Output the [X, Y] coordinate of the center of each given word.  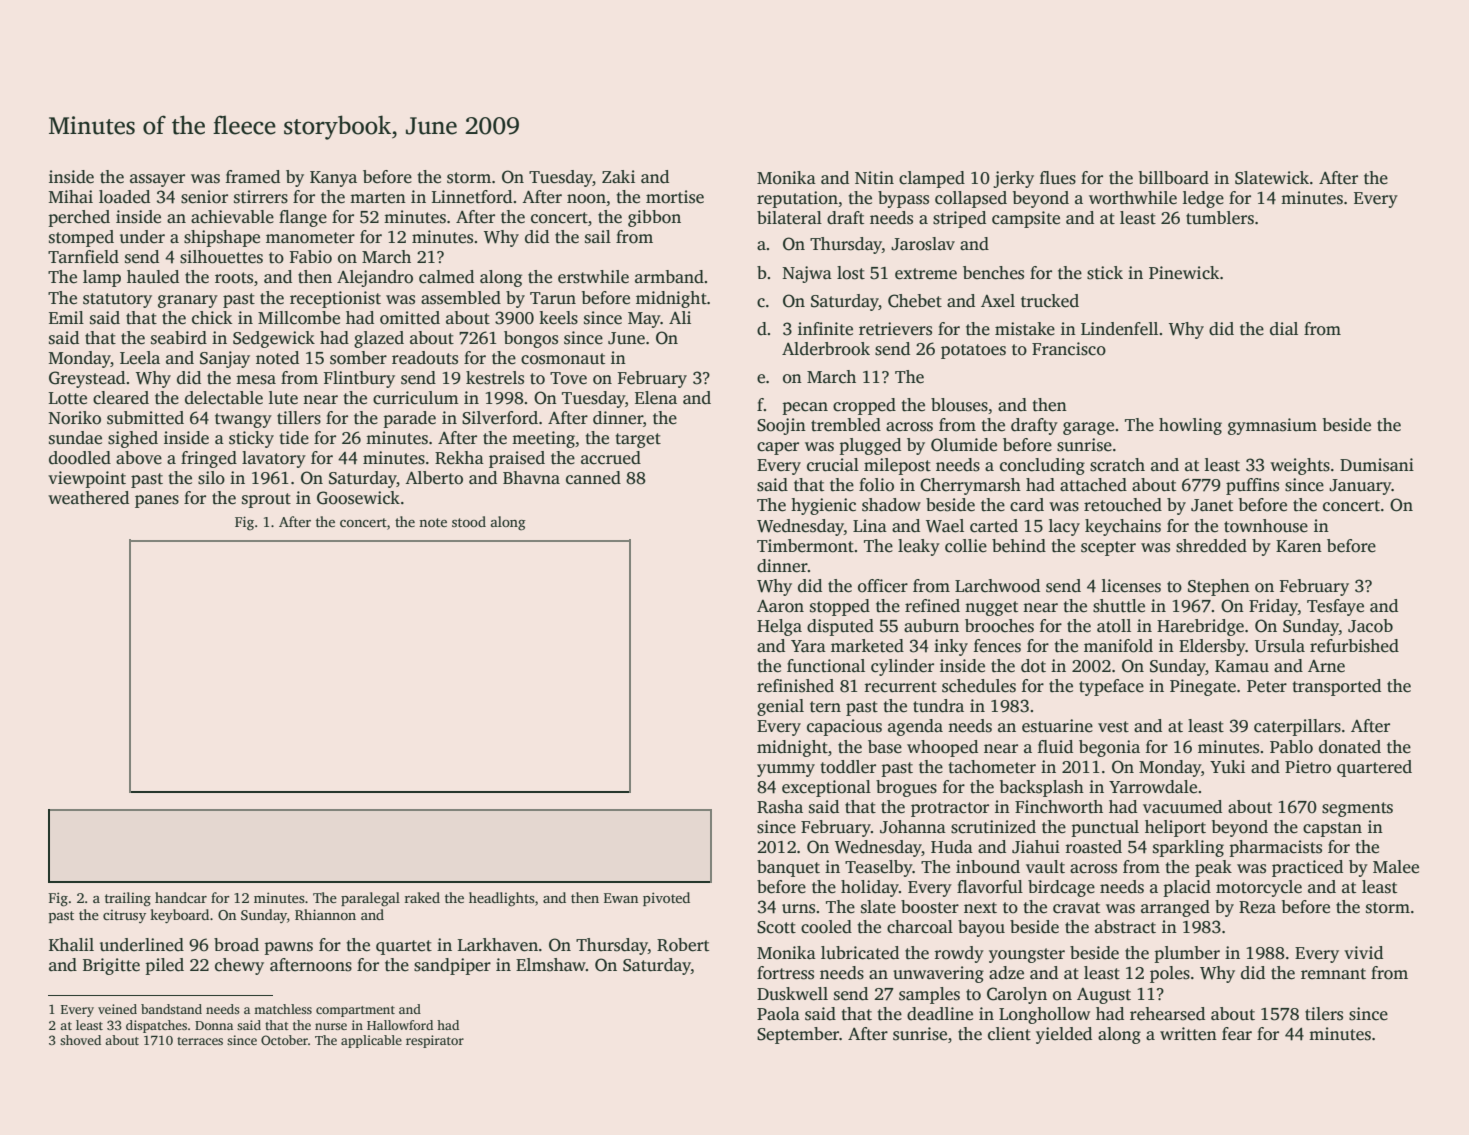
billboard [1174, 178]
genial [780, 707]
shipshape [222, 238]
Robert [683, 945]
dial [1284, 329]
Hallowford [400, 1025]
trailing [128, 899]
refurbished [1354, 646]
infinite [825, 329]
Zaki [618, 176]
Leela [140, 358]
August [1104, 996]
